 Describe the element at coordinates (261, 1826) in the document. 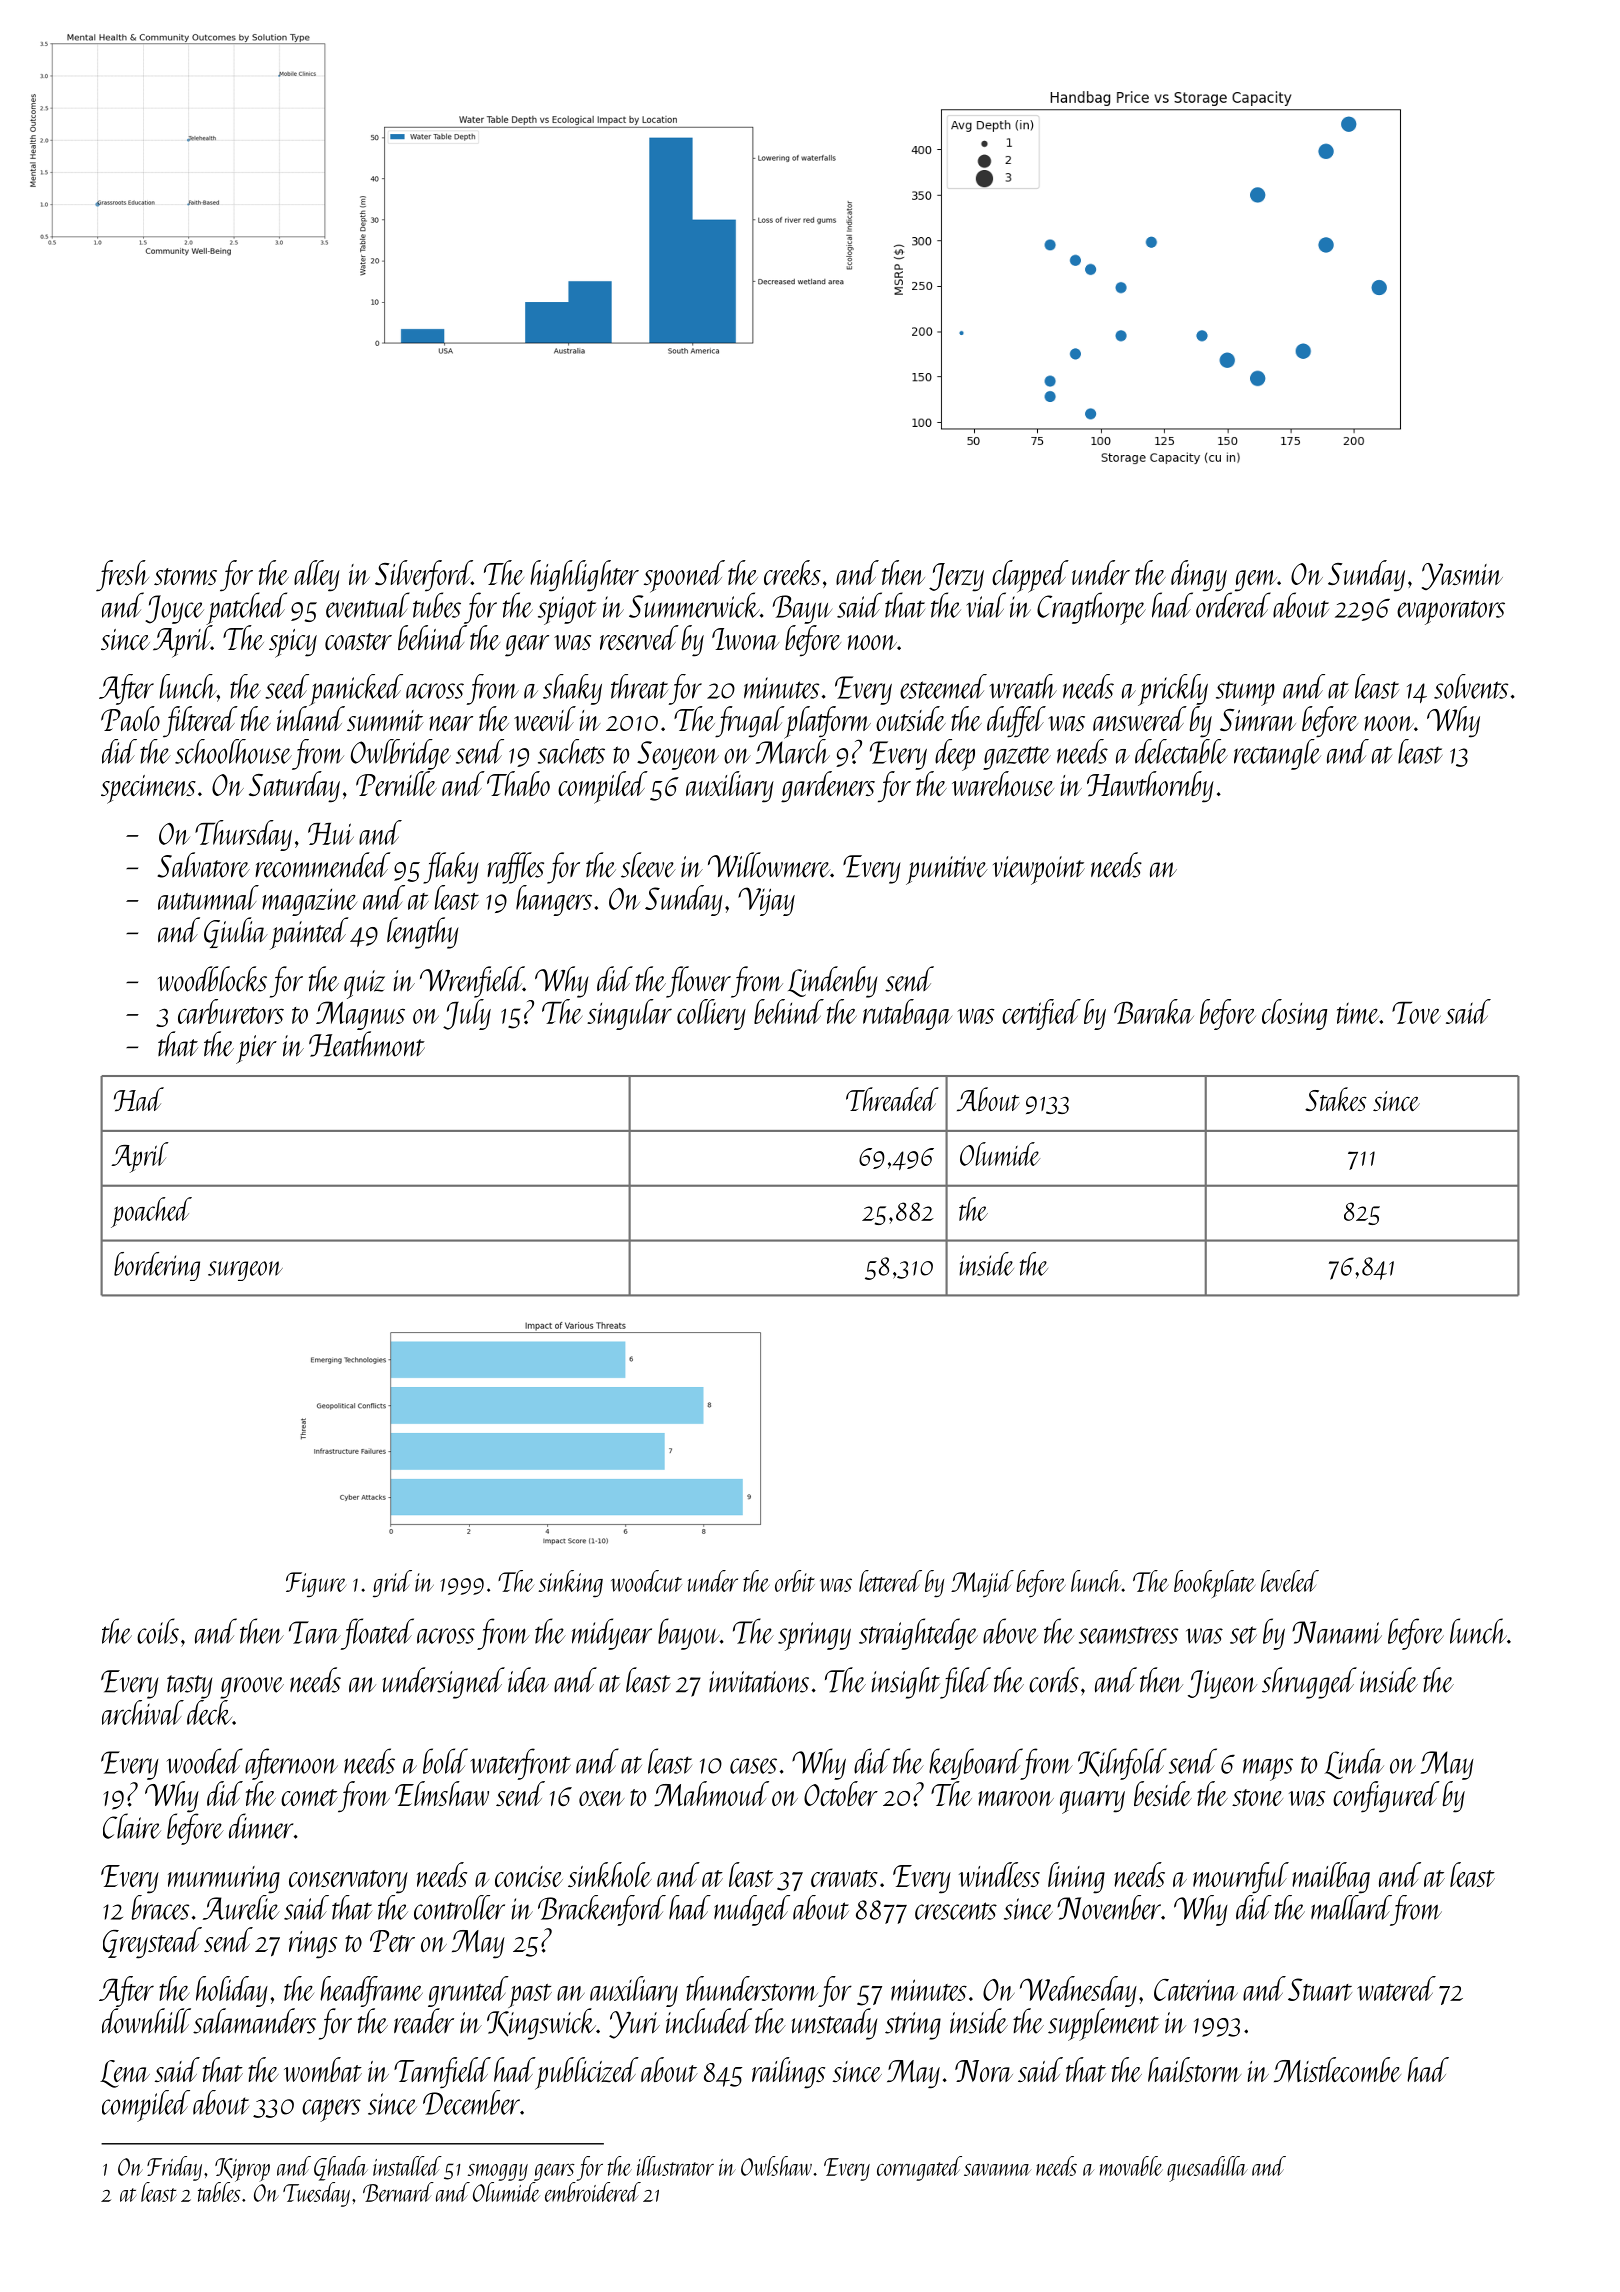

I see `dinner` at that location.
